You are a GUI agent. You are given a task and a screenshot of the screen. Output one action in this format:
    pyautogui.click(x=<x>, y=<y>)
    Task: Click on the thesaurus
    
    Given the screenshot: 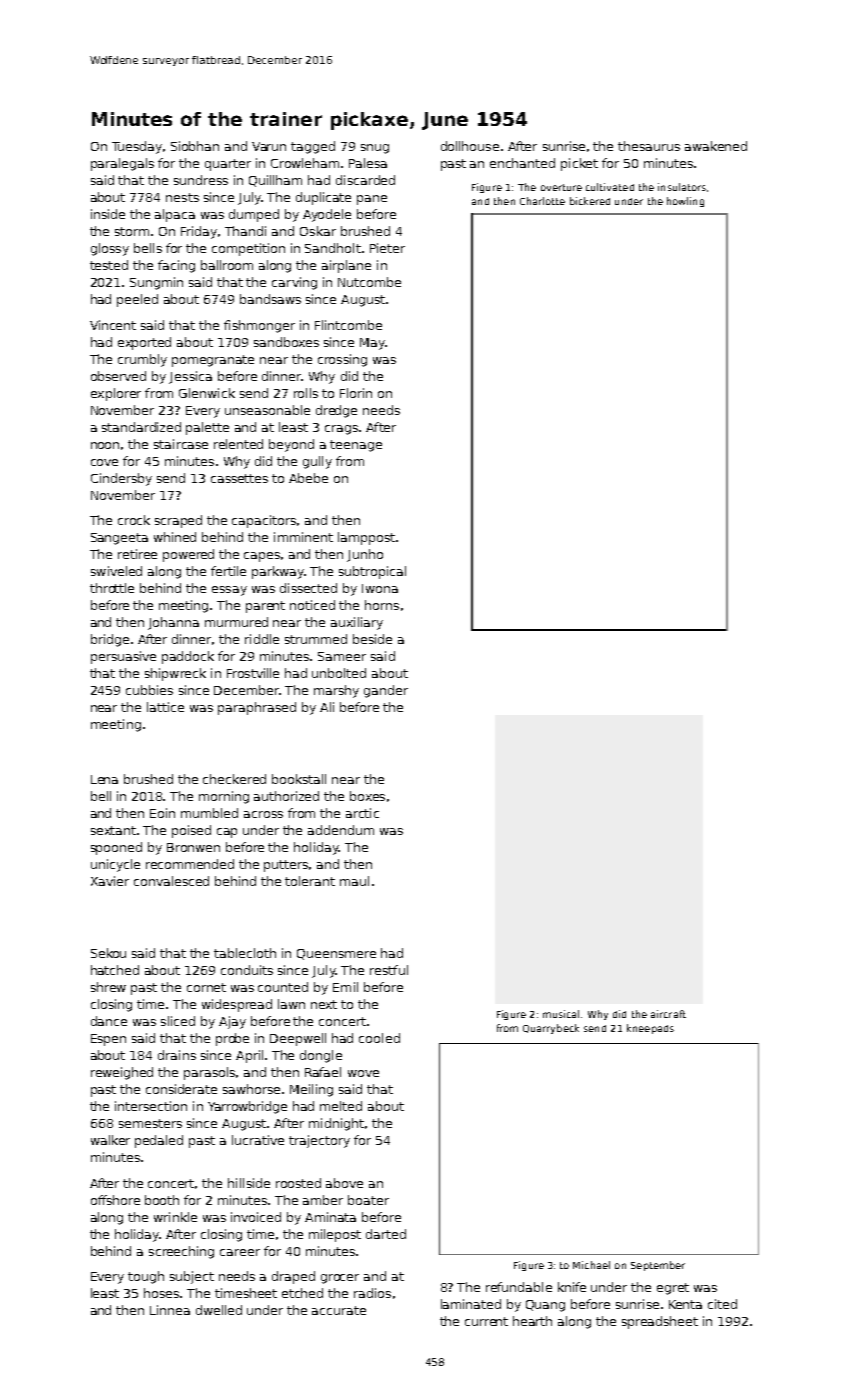 What is the action you would take?
    pyautogui.click(x=649, y=146)
